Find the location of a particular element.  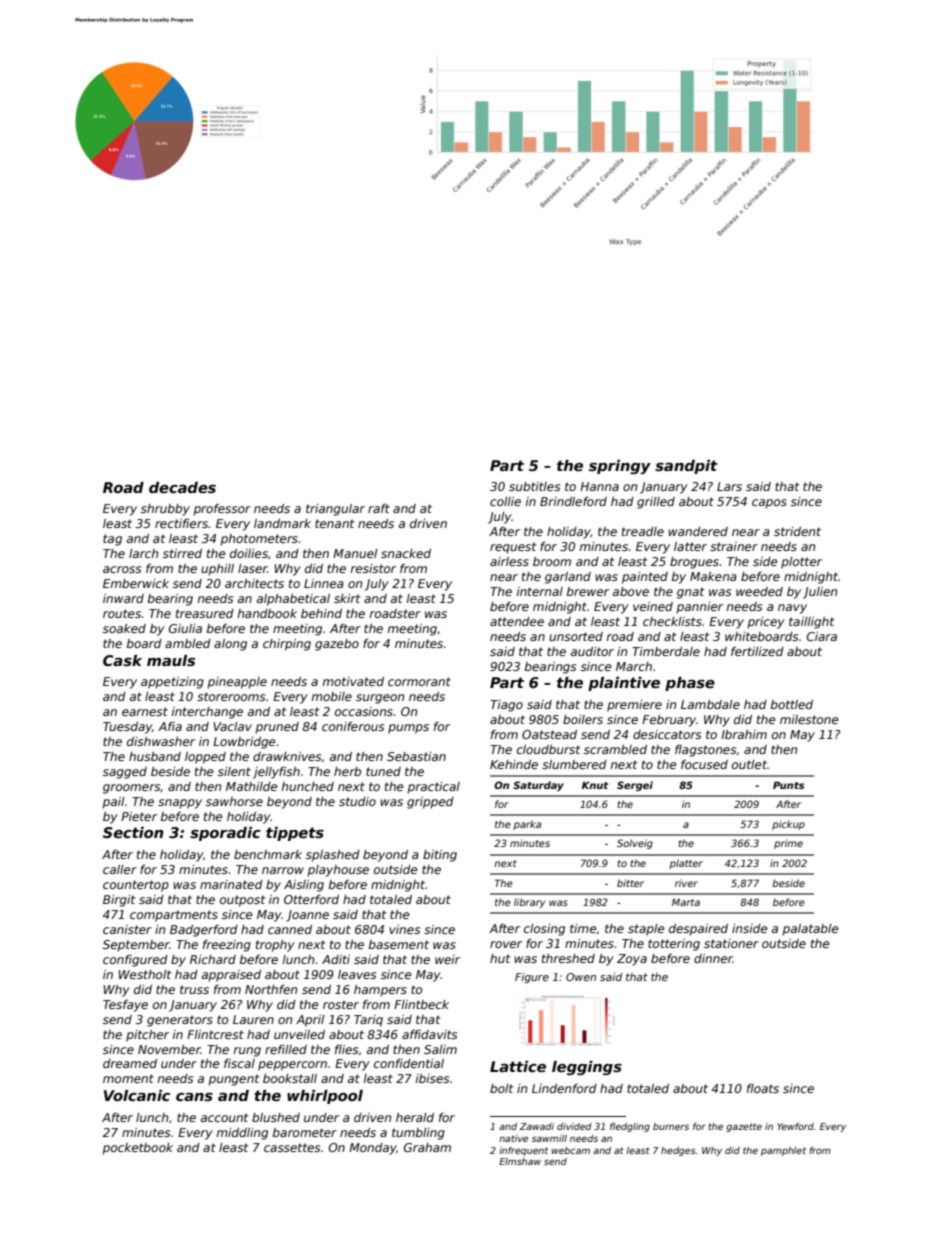

decades is located at coordinates (182, 487).
